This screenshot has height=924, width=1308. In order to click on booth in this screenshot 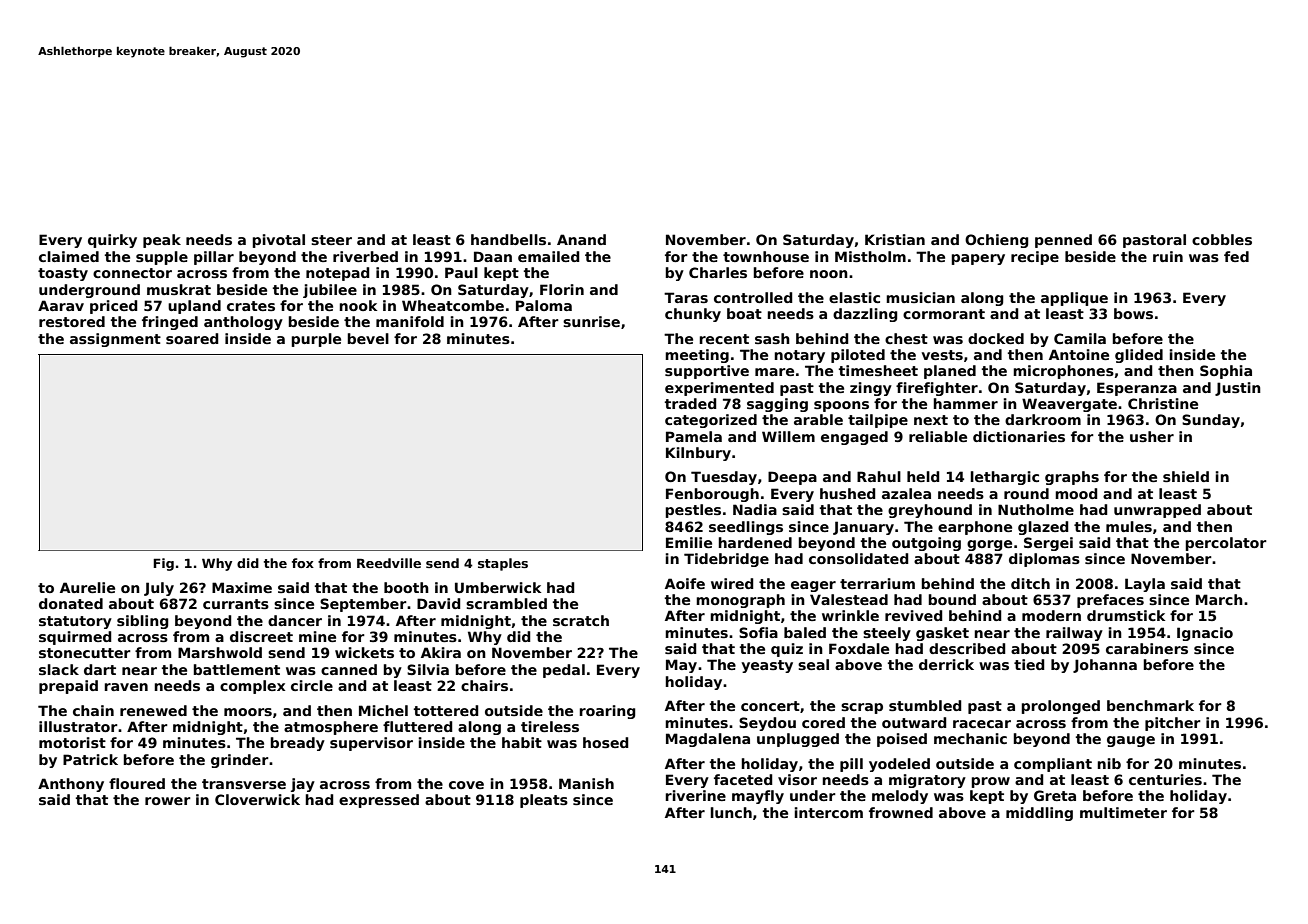, I will do `click(406, 587)`.
